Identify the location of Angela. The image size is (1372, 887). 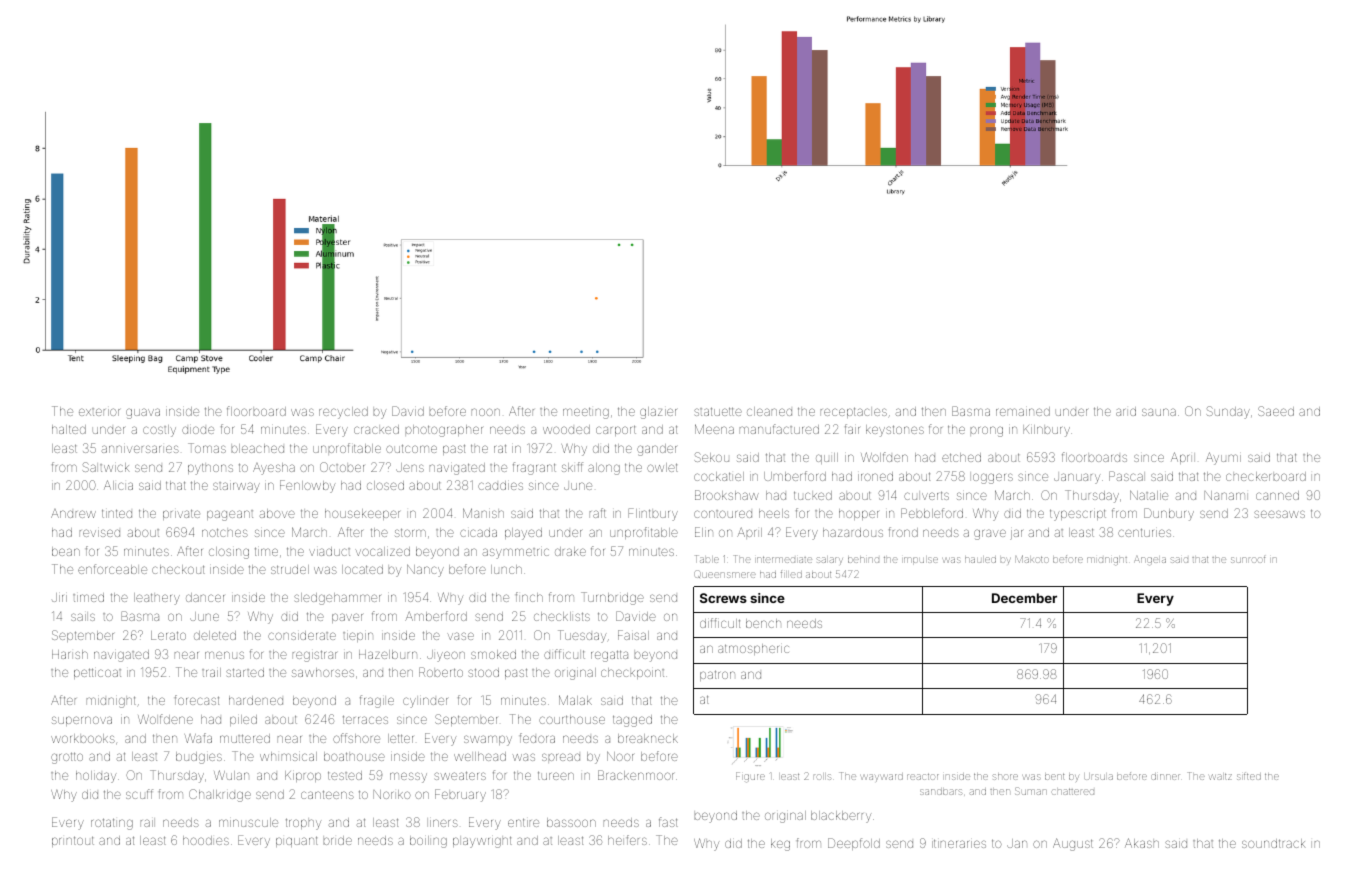
(1150, 560).
